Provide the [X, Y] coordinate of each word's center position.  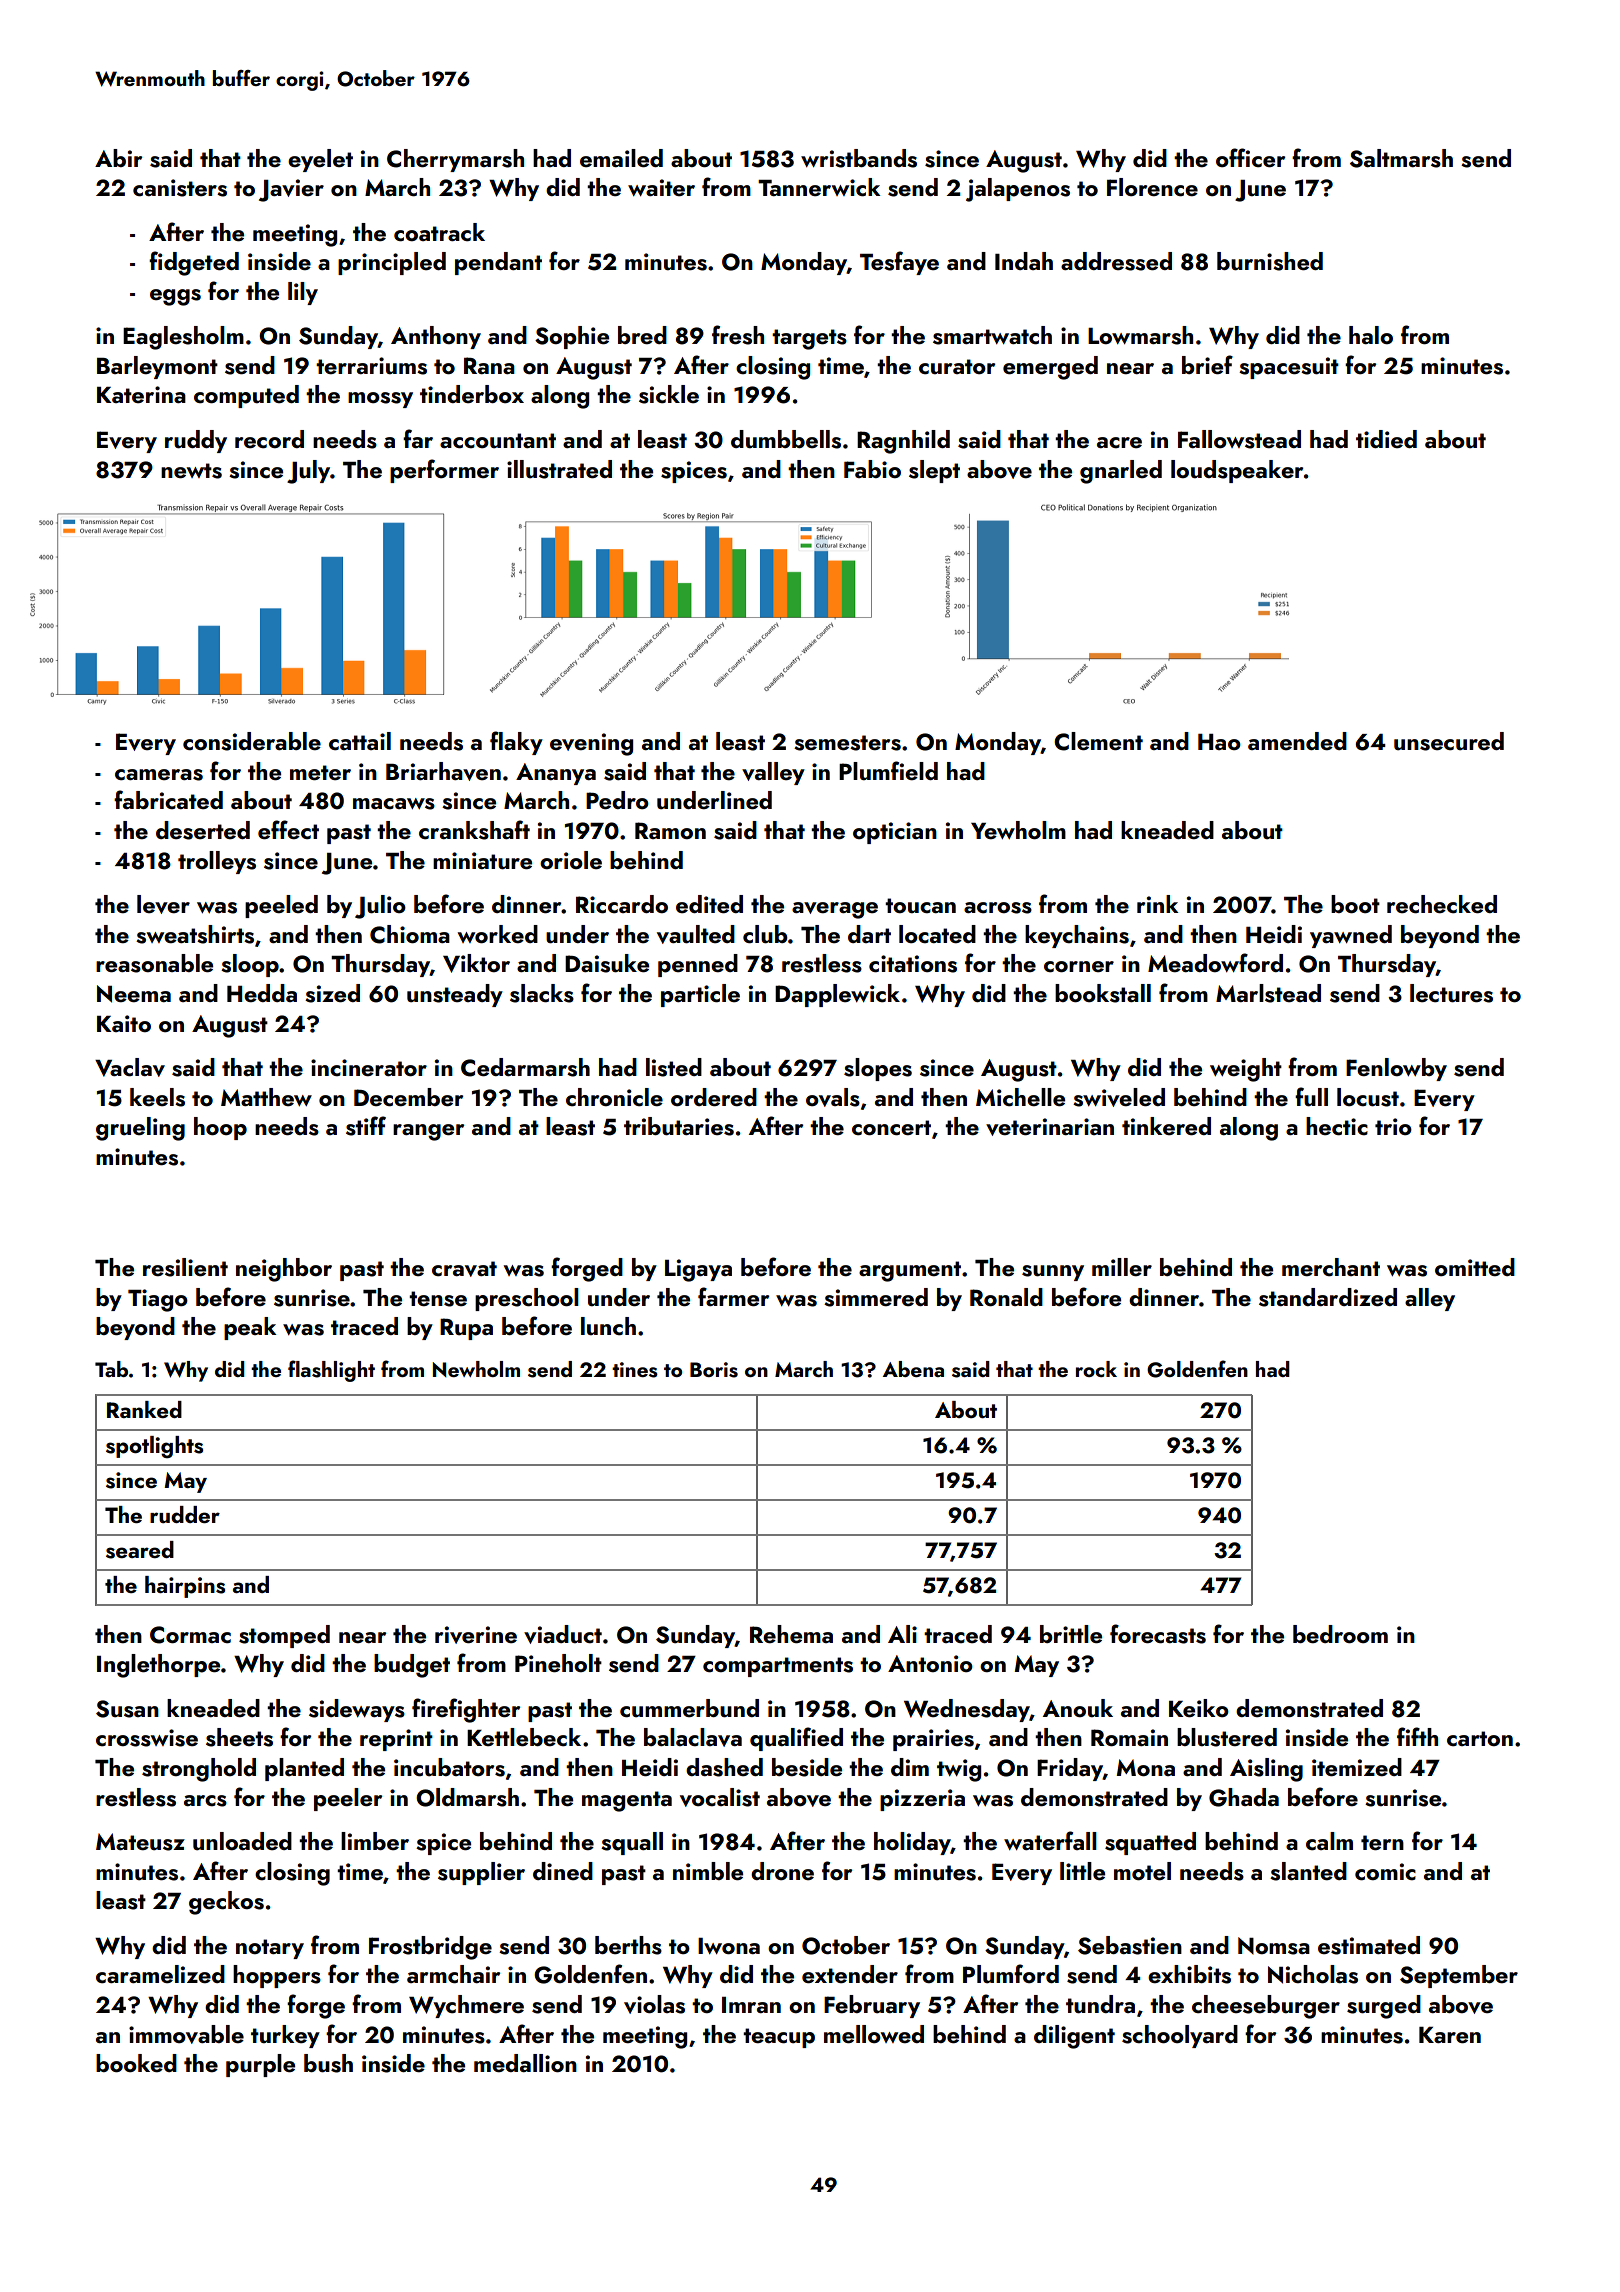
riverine [476, 1635]
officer [1250, 157]
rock [1096, 1369]
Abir [118, 158]
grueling [140, 1129]
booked [136, 2063]
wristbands [859, 158]
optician [895, 833]
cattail [360, 741]
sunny [1053, 1273]
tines [635, 1370]
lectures [1451, 993]
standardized [1328, 1297]
